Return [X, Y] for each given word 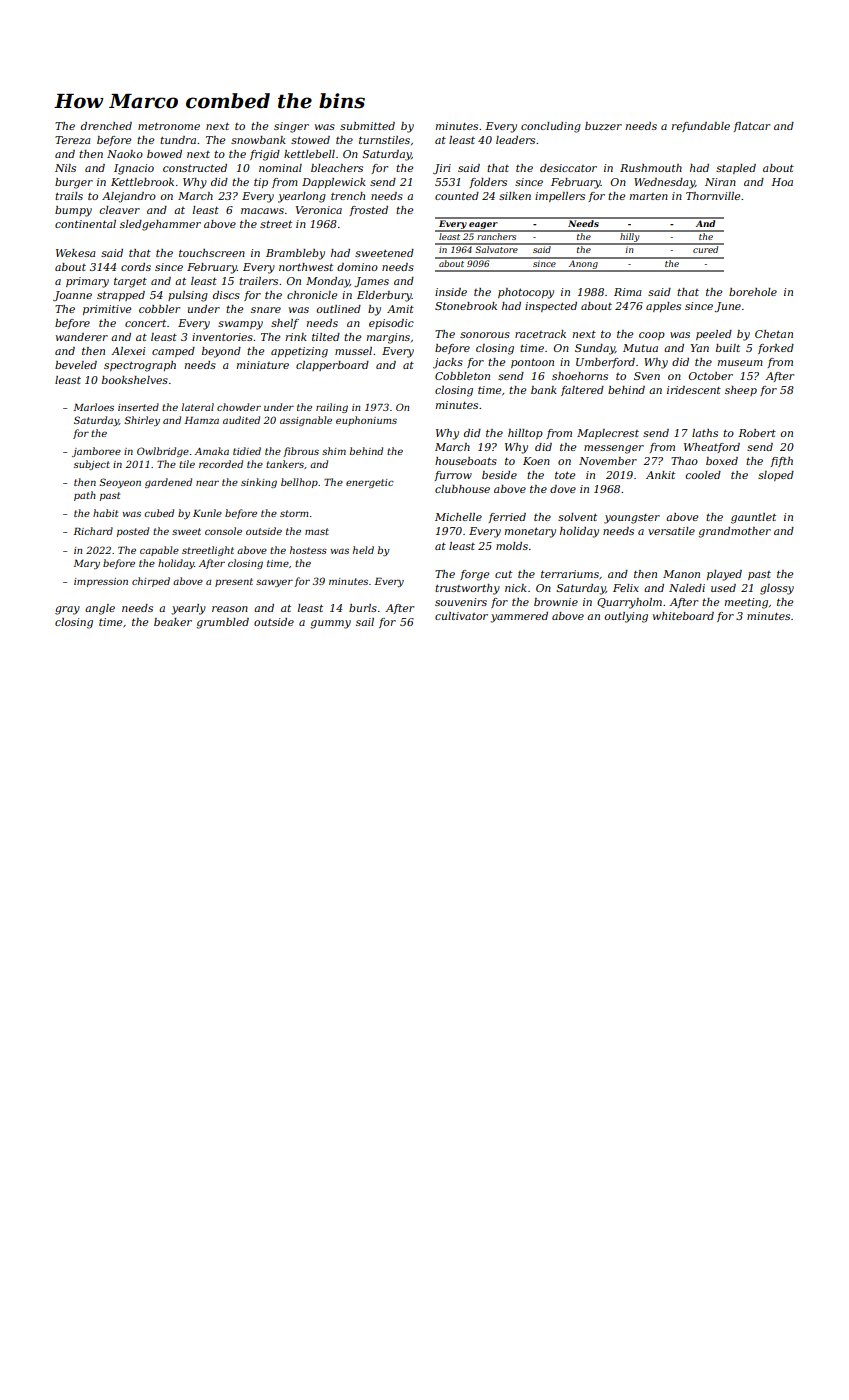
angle [100, 609]
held [363, 550]
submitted [367, 126]
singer [291, 127]
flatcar [751, 127]
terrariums [570, 574]
